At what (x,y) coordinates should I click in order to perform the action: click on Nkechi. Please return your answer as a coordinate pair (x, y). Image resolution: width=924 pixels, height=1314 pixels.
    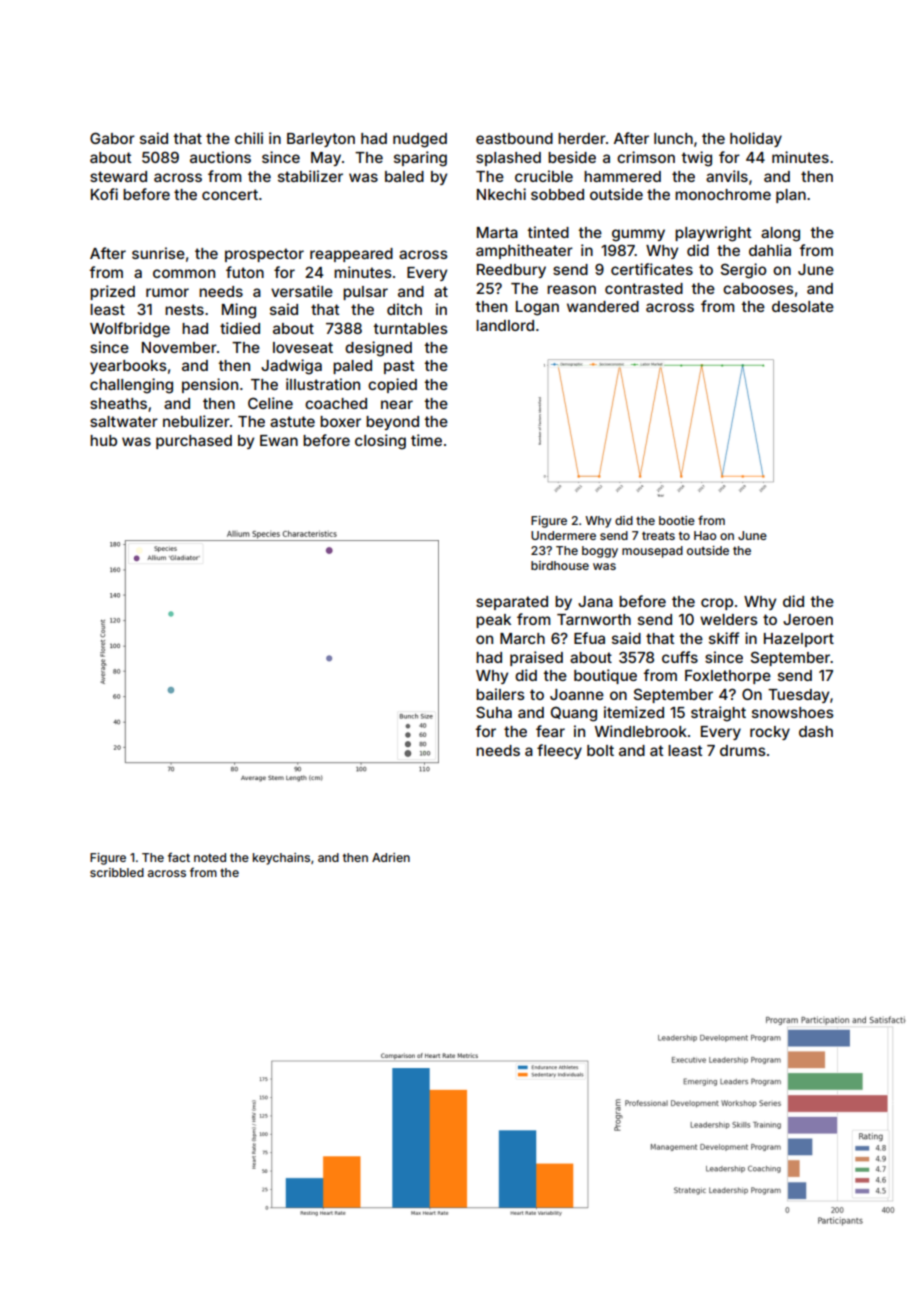
    Looking at the image, I should click on (501, 194).
